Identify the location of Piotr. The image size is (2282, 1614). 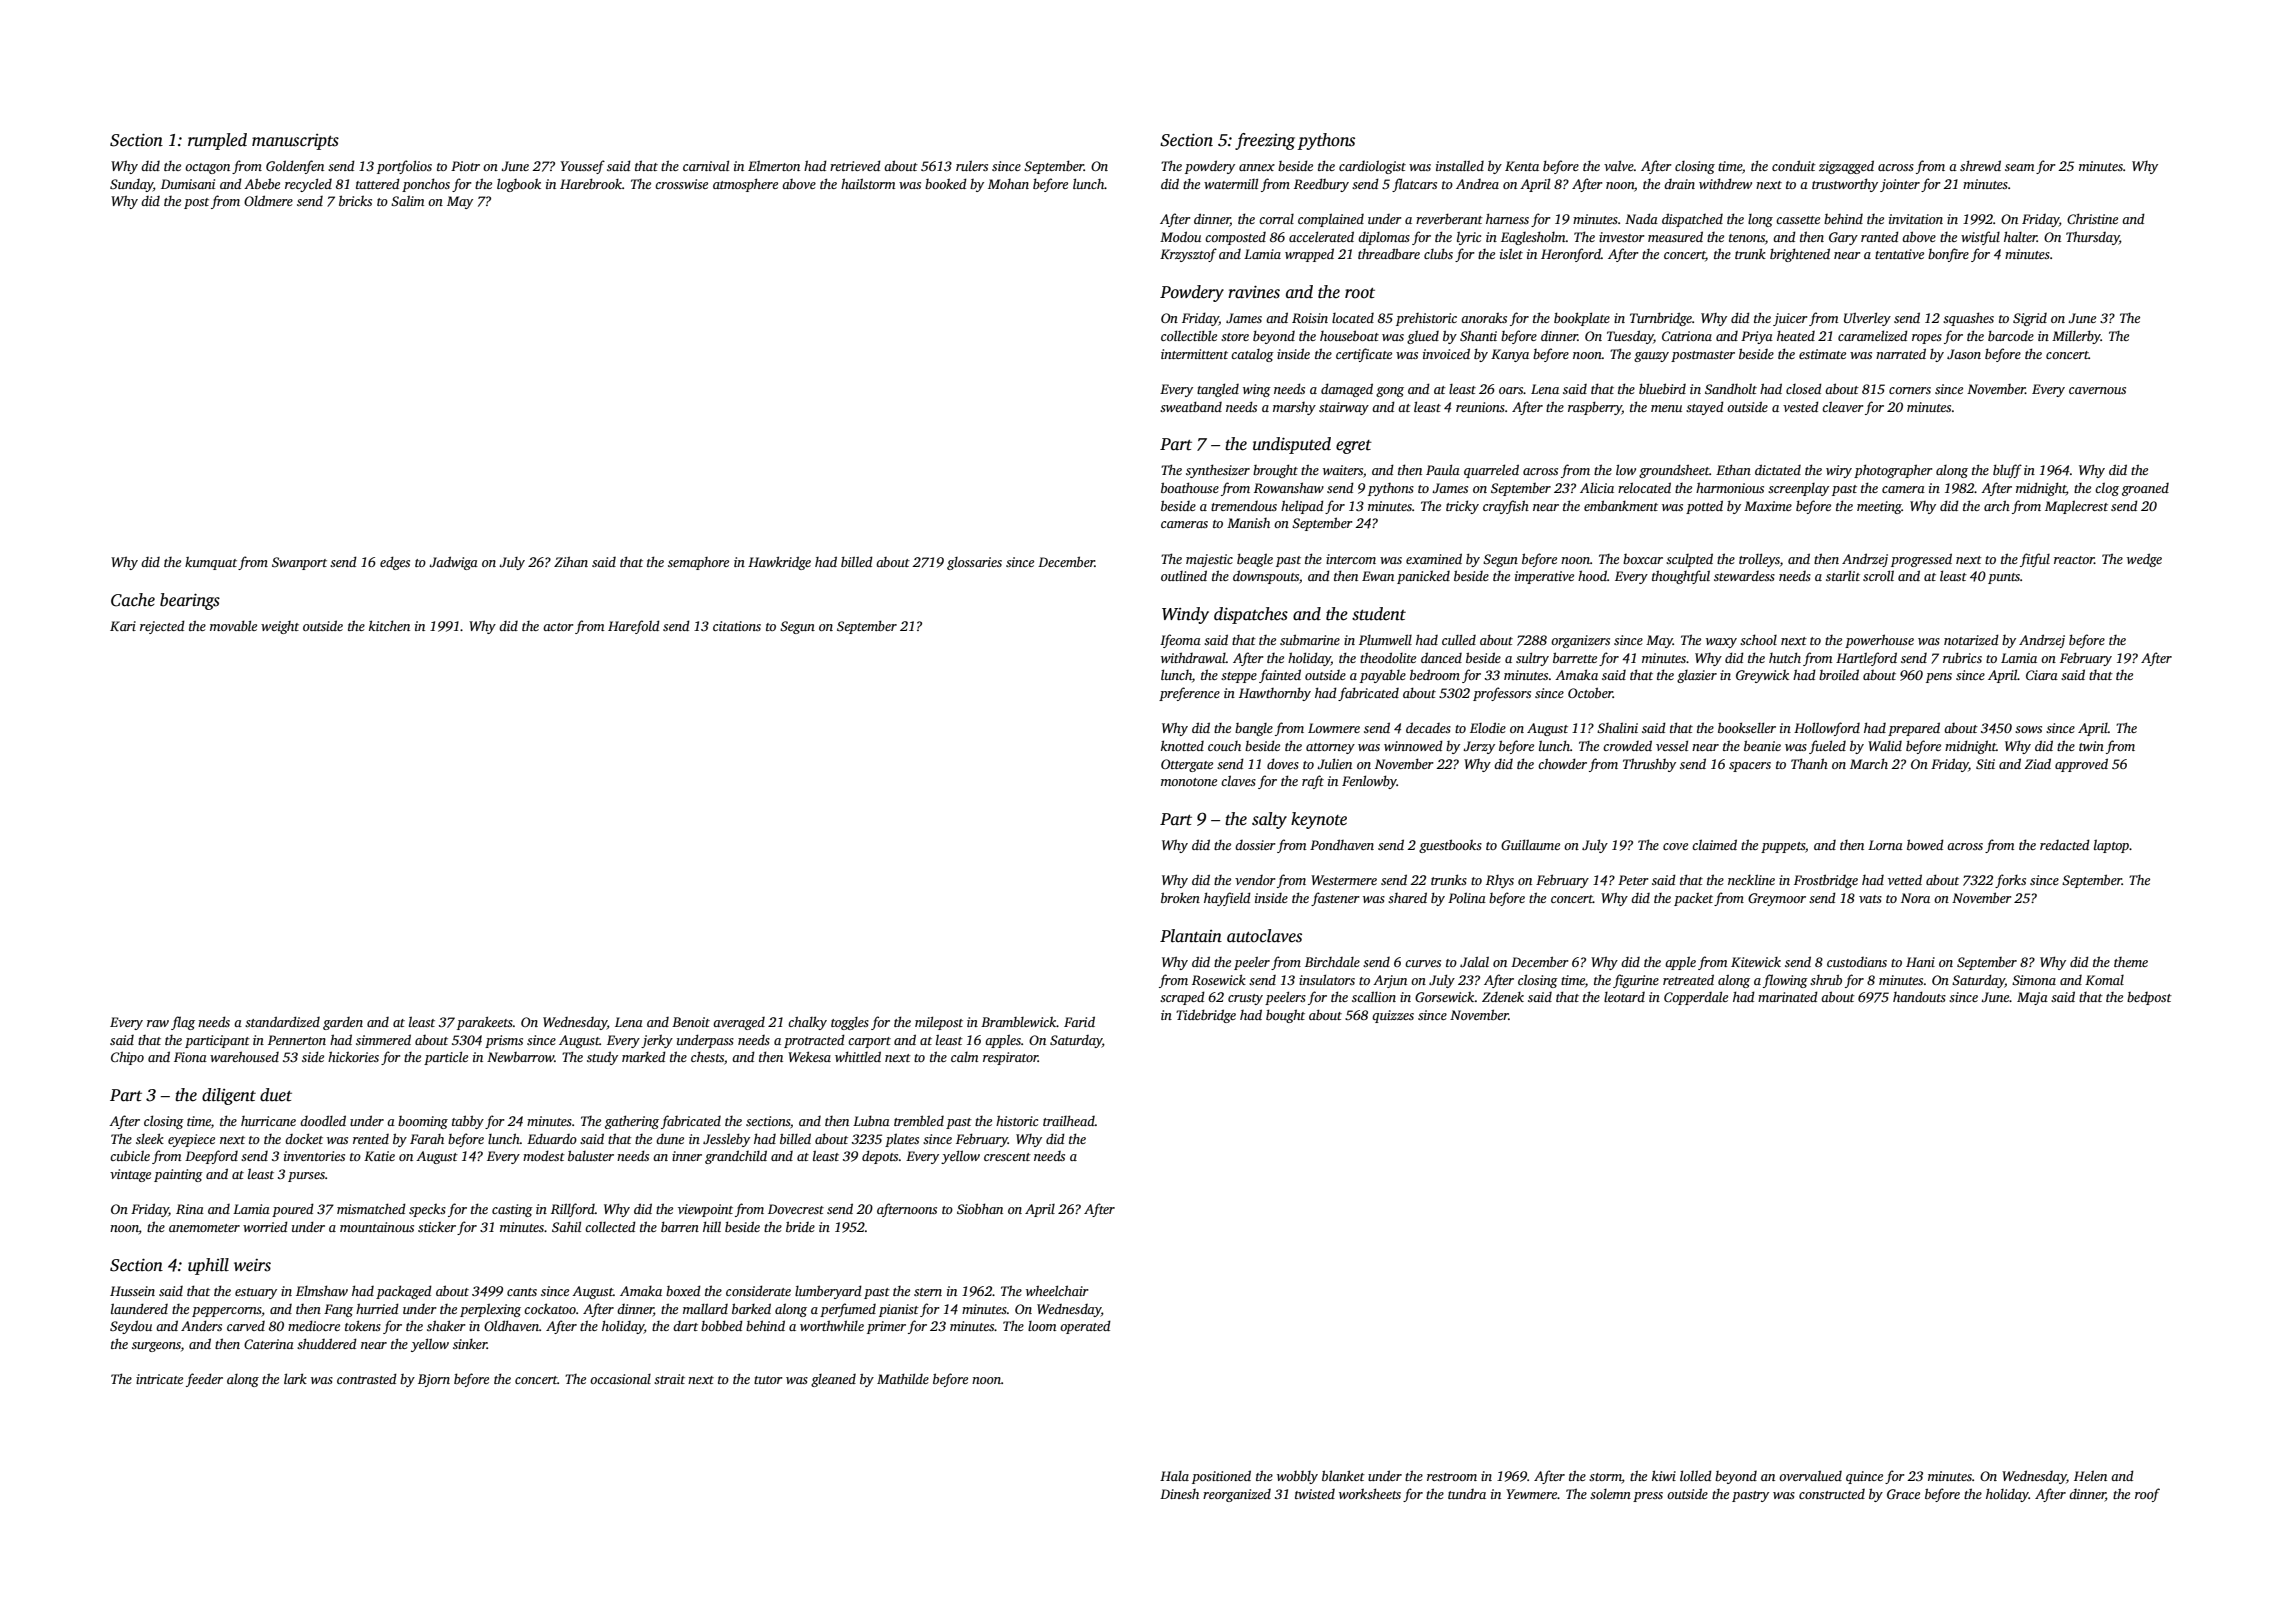
(465, 166).
